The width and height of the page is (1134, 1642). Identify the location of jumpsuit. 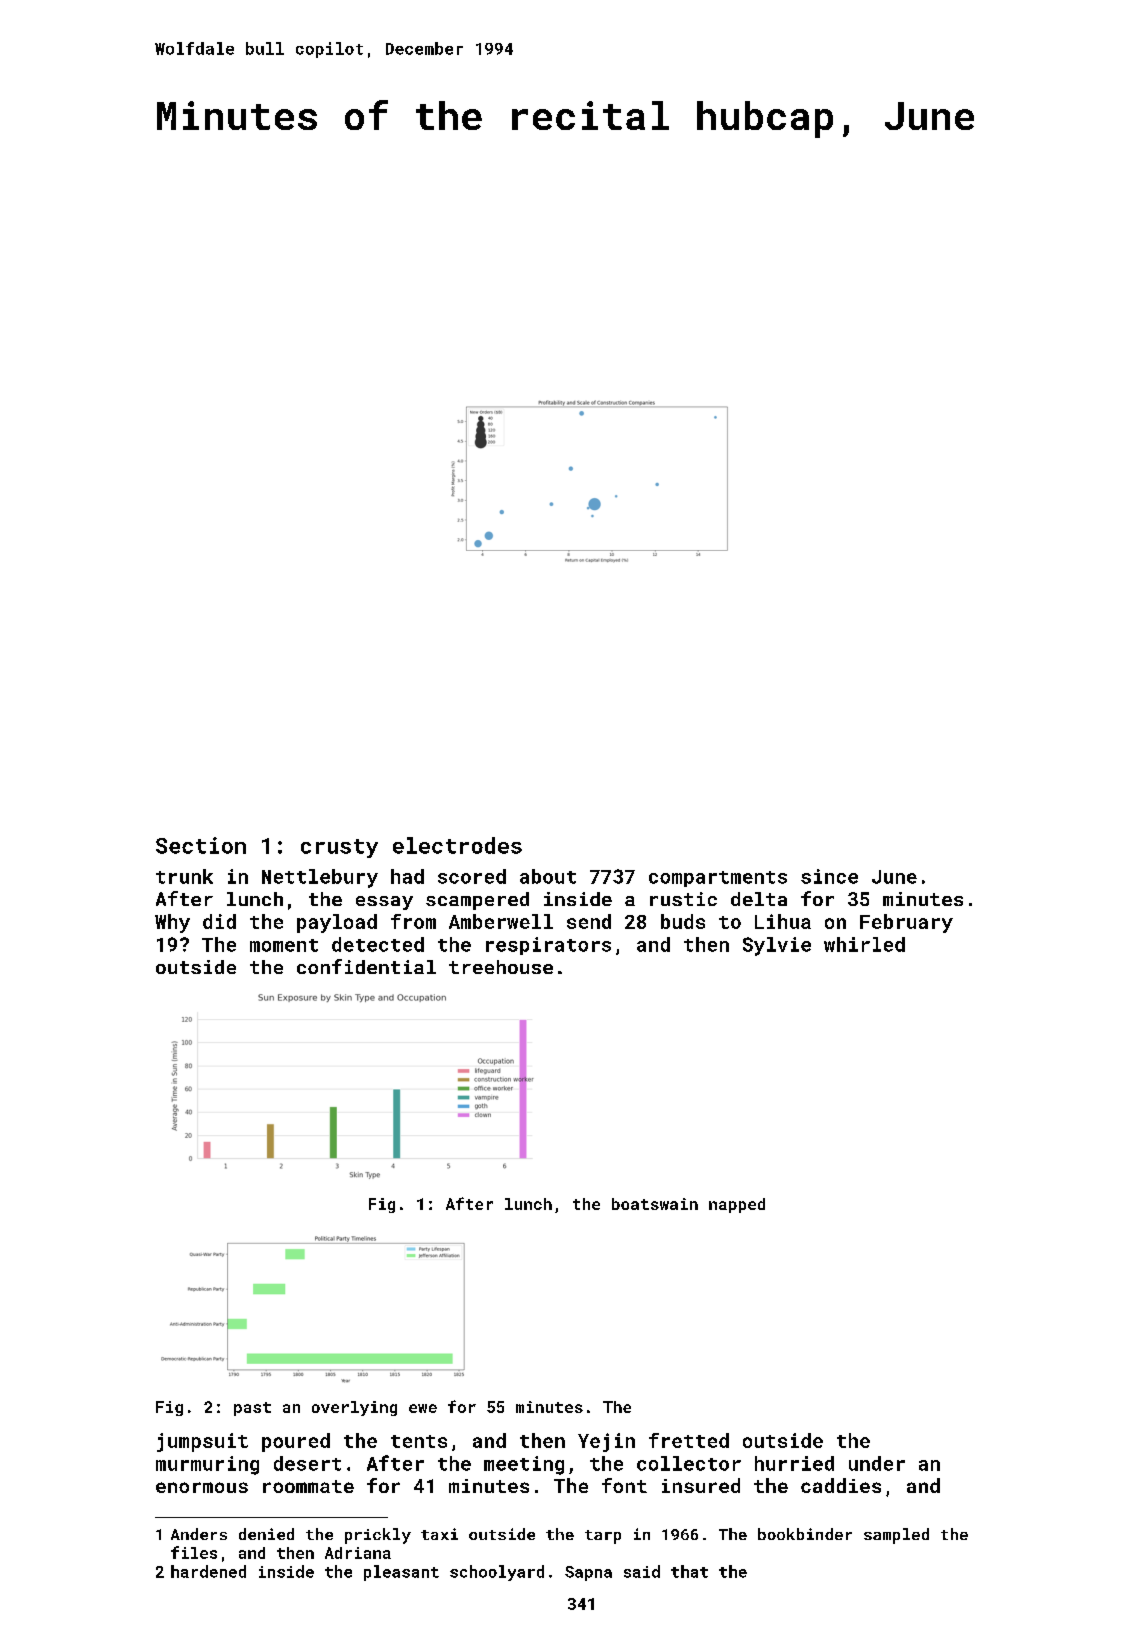
(202, 1442).
